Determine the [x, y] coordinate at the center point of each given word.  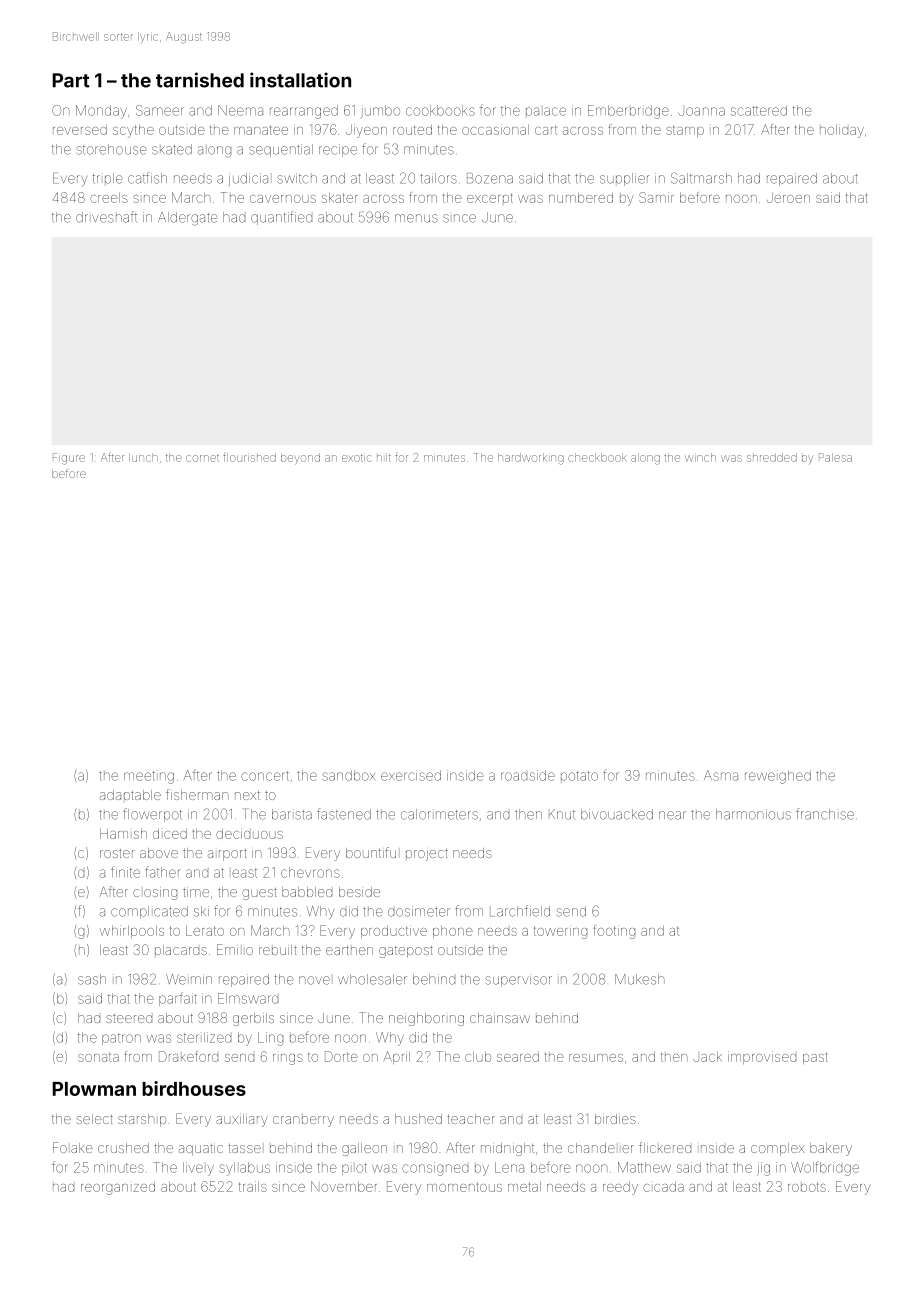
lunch [143, 457]
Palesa [835, 457]
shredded [772, 457]
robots [807, 1187]
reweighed [778, 777]
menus [416, 218]
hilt [383, 457]
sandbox [349, 775]
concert [265, 776]
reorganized [118, 1188]
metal [524, 1187]
